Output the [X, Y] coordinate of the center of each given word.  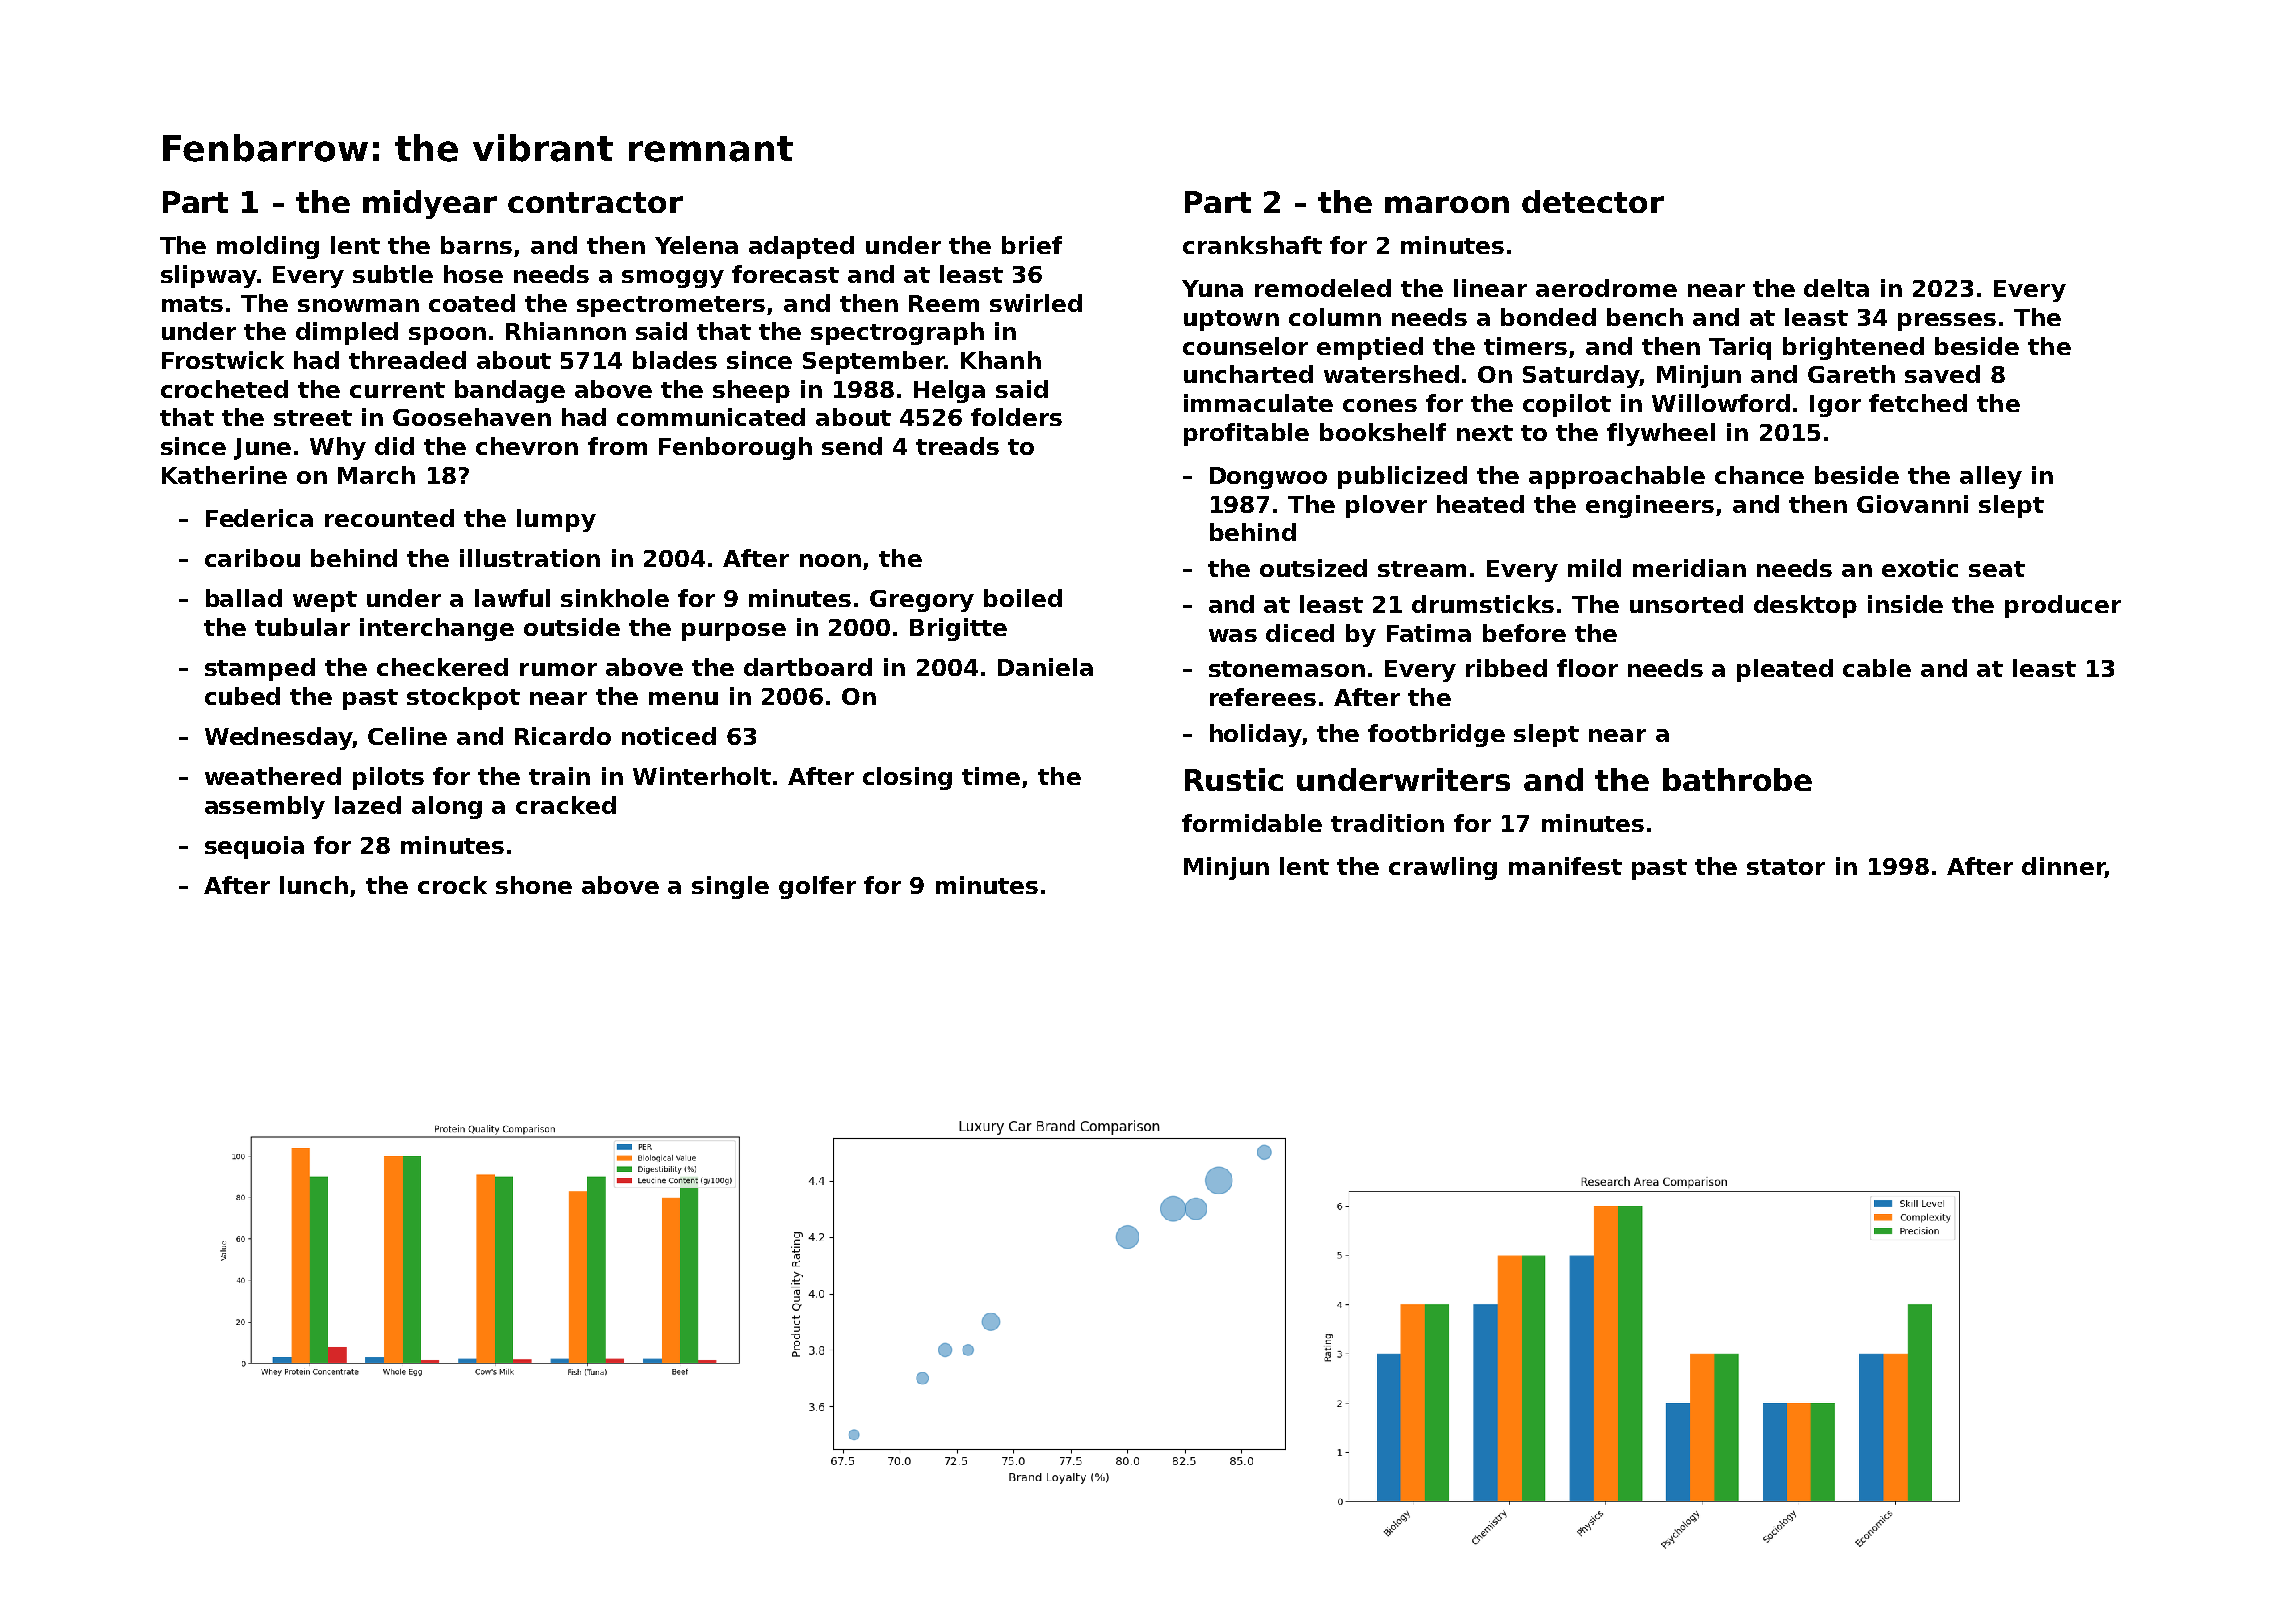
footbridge [1436, 735]
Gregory [922, 601]
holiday [1256, 735]
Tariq [1740, 348]
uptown [1231, 320]
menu [683, 698]
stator [1786, 867]
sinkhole [615, 598]
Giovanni [1912, 504]
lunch [314, 885]
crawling [1443, 868]
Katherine [224, 475]
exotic [1920, 568]
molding [268, 247]
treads [957, 446]
